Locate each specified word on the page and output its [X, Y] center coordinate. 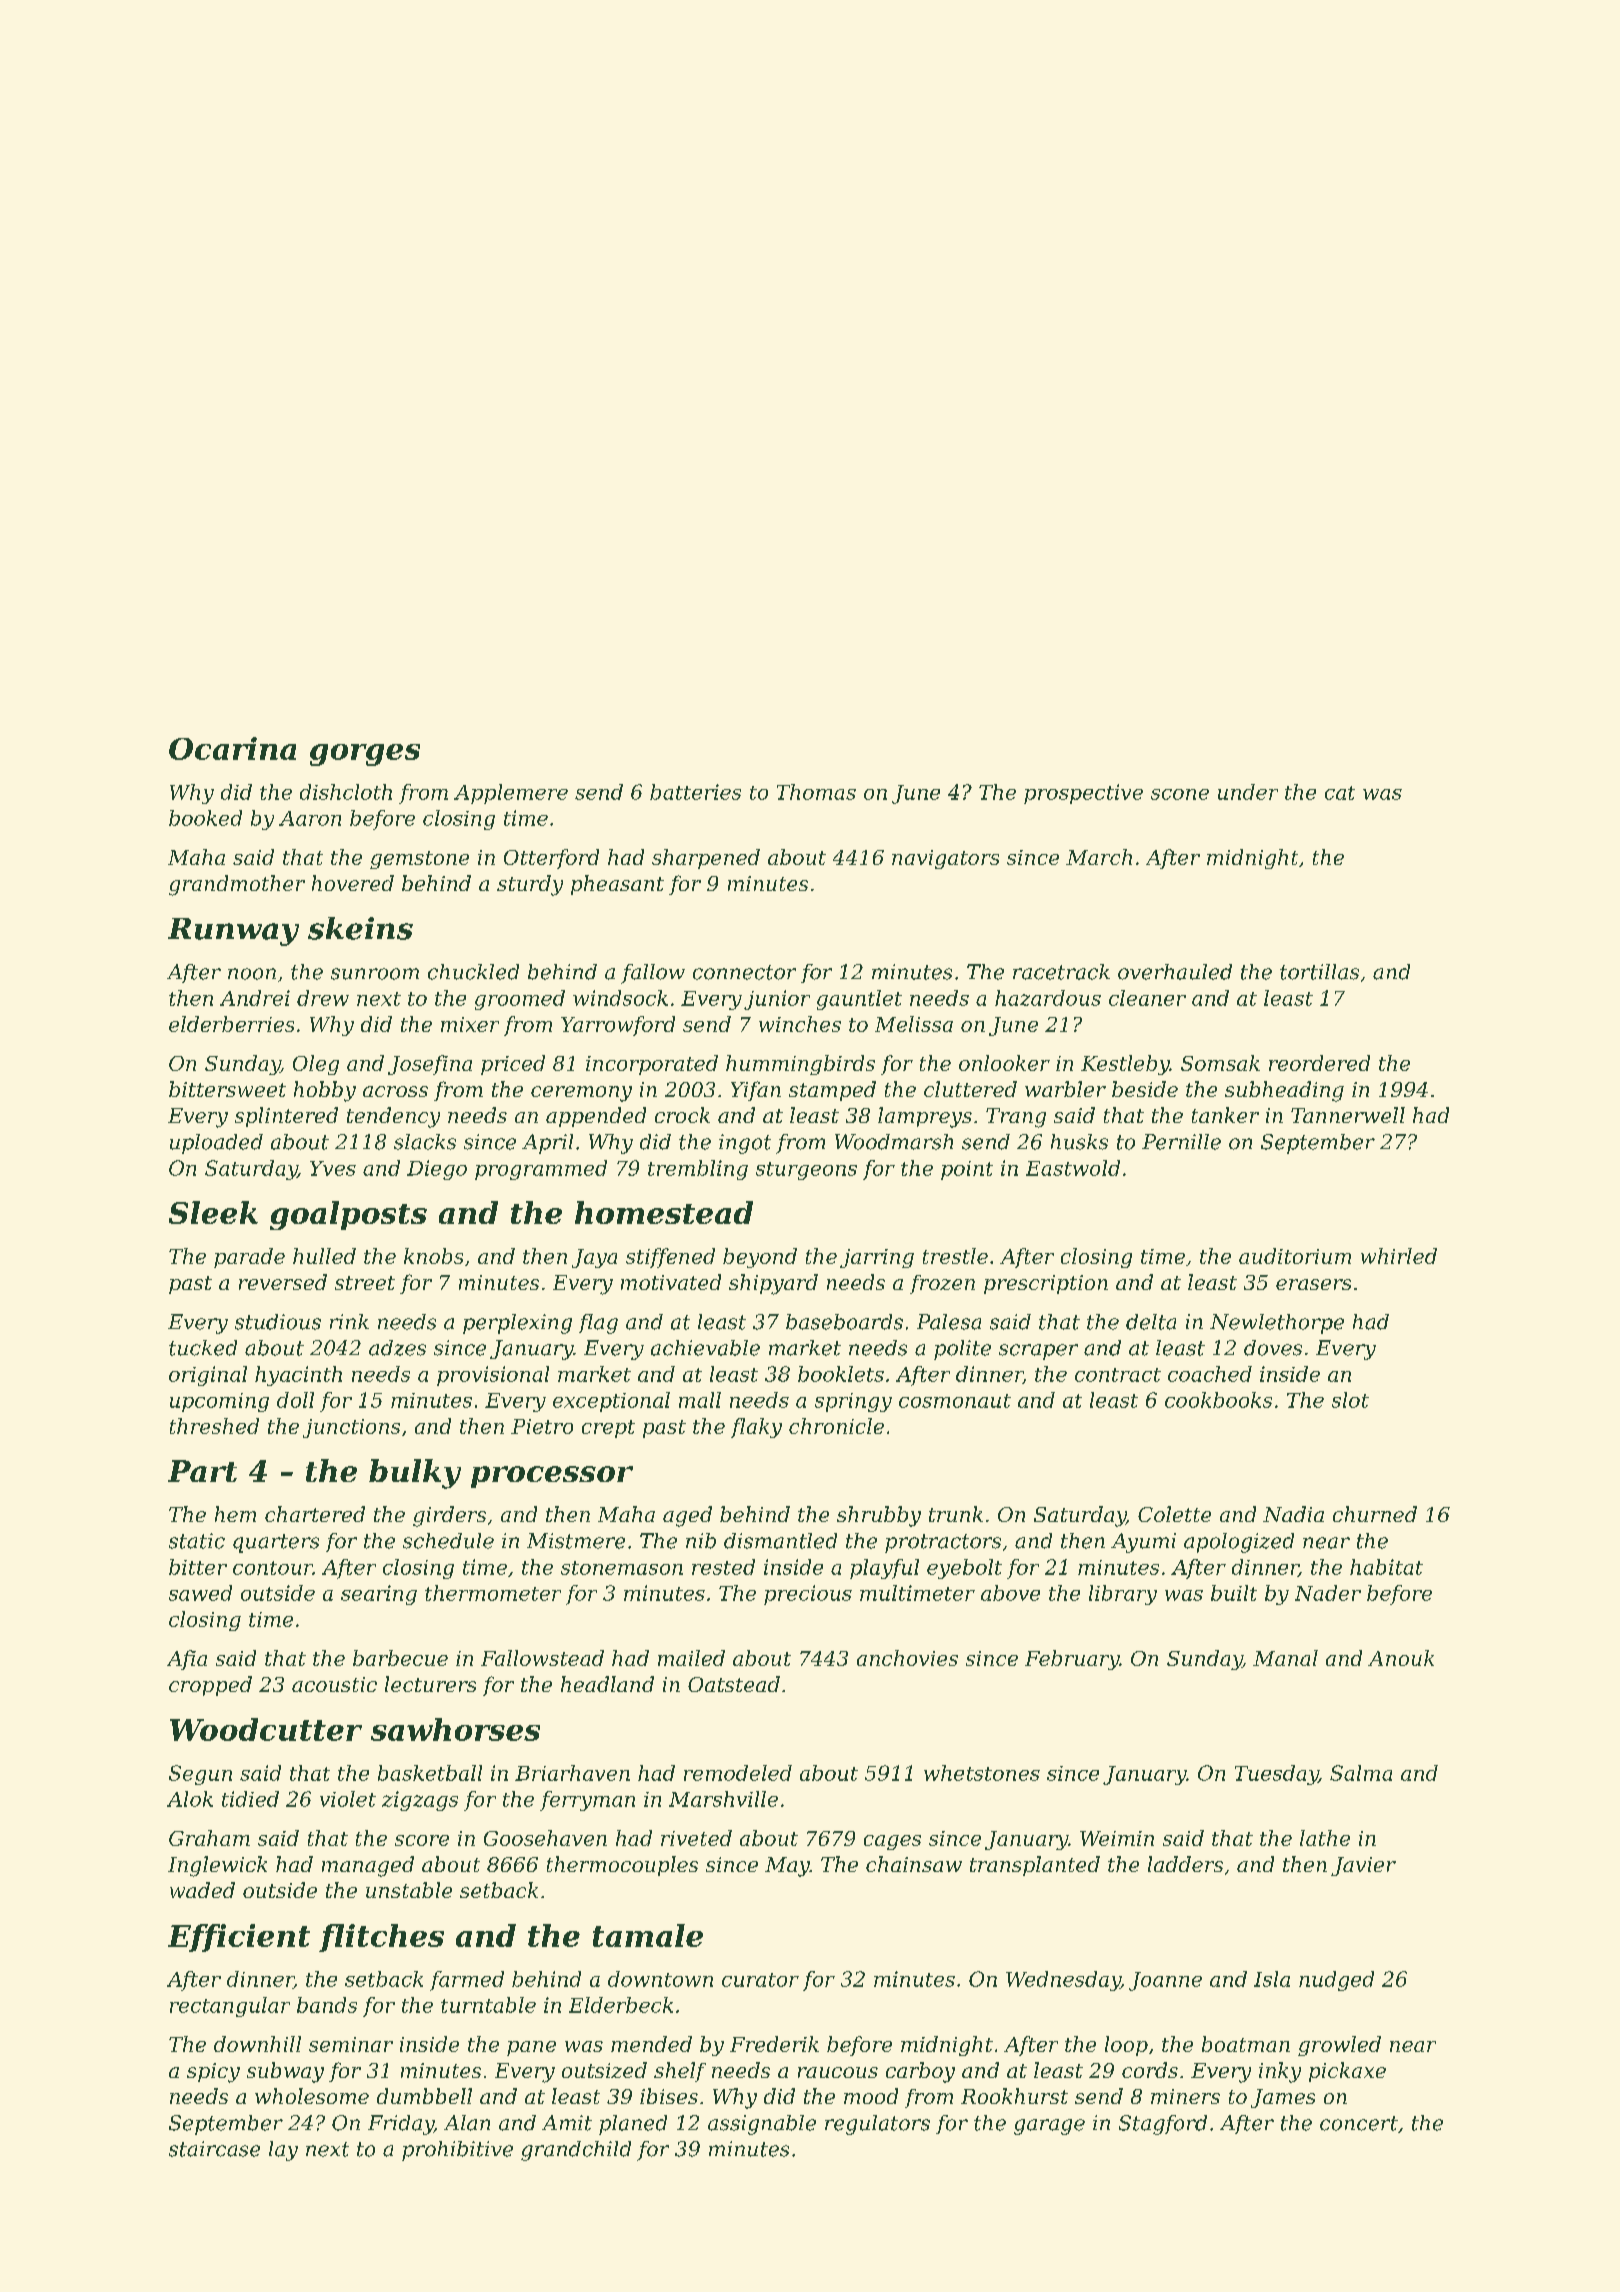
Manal [1285, 1658]
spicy [213, 2073]
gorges [365, 755]
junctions [351, 1428]
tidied [250, 1799]
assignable [762, 2125]
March [1099, 857]
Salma [1361, 1773]
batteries [695, 792]
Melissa [914, 1024]
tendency [393, 1117]
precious [808, 1595]
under [1248, 792]
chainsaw [914, 1864]
